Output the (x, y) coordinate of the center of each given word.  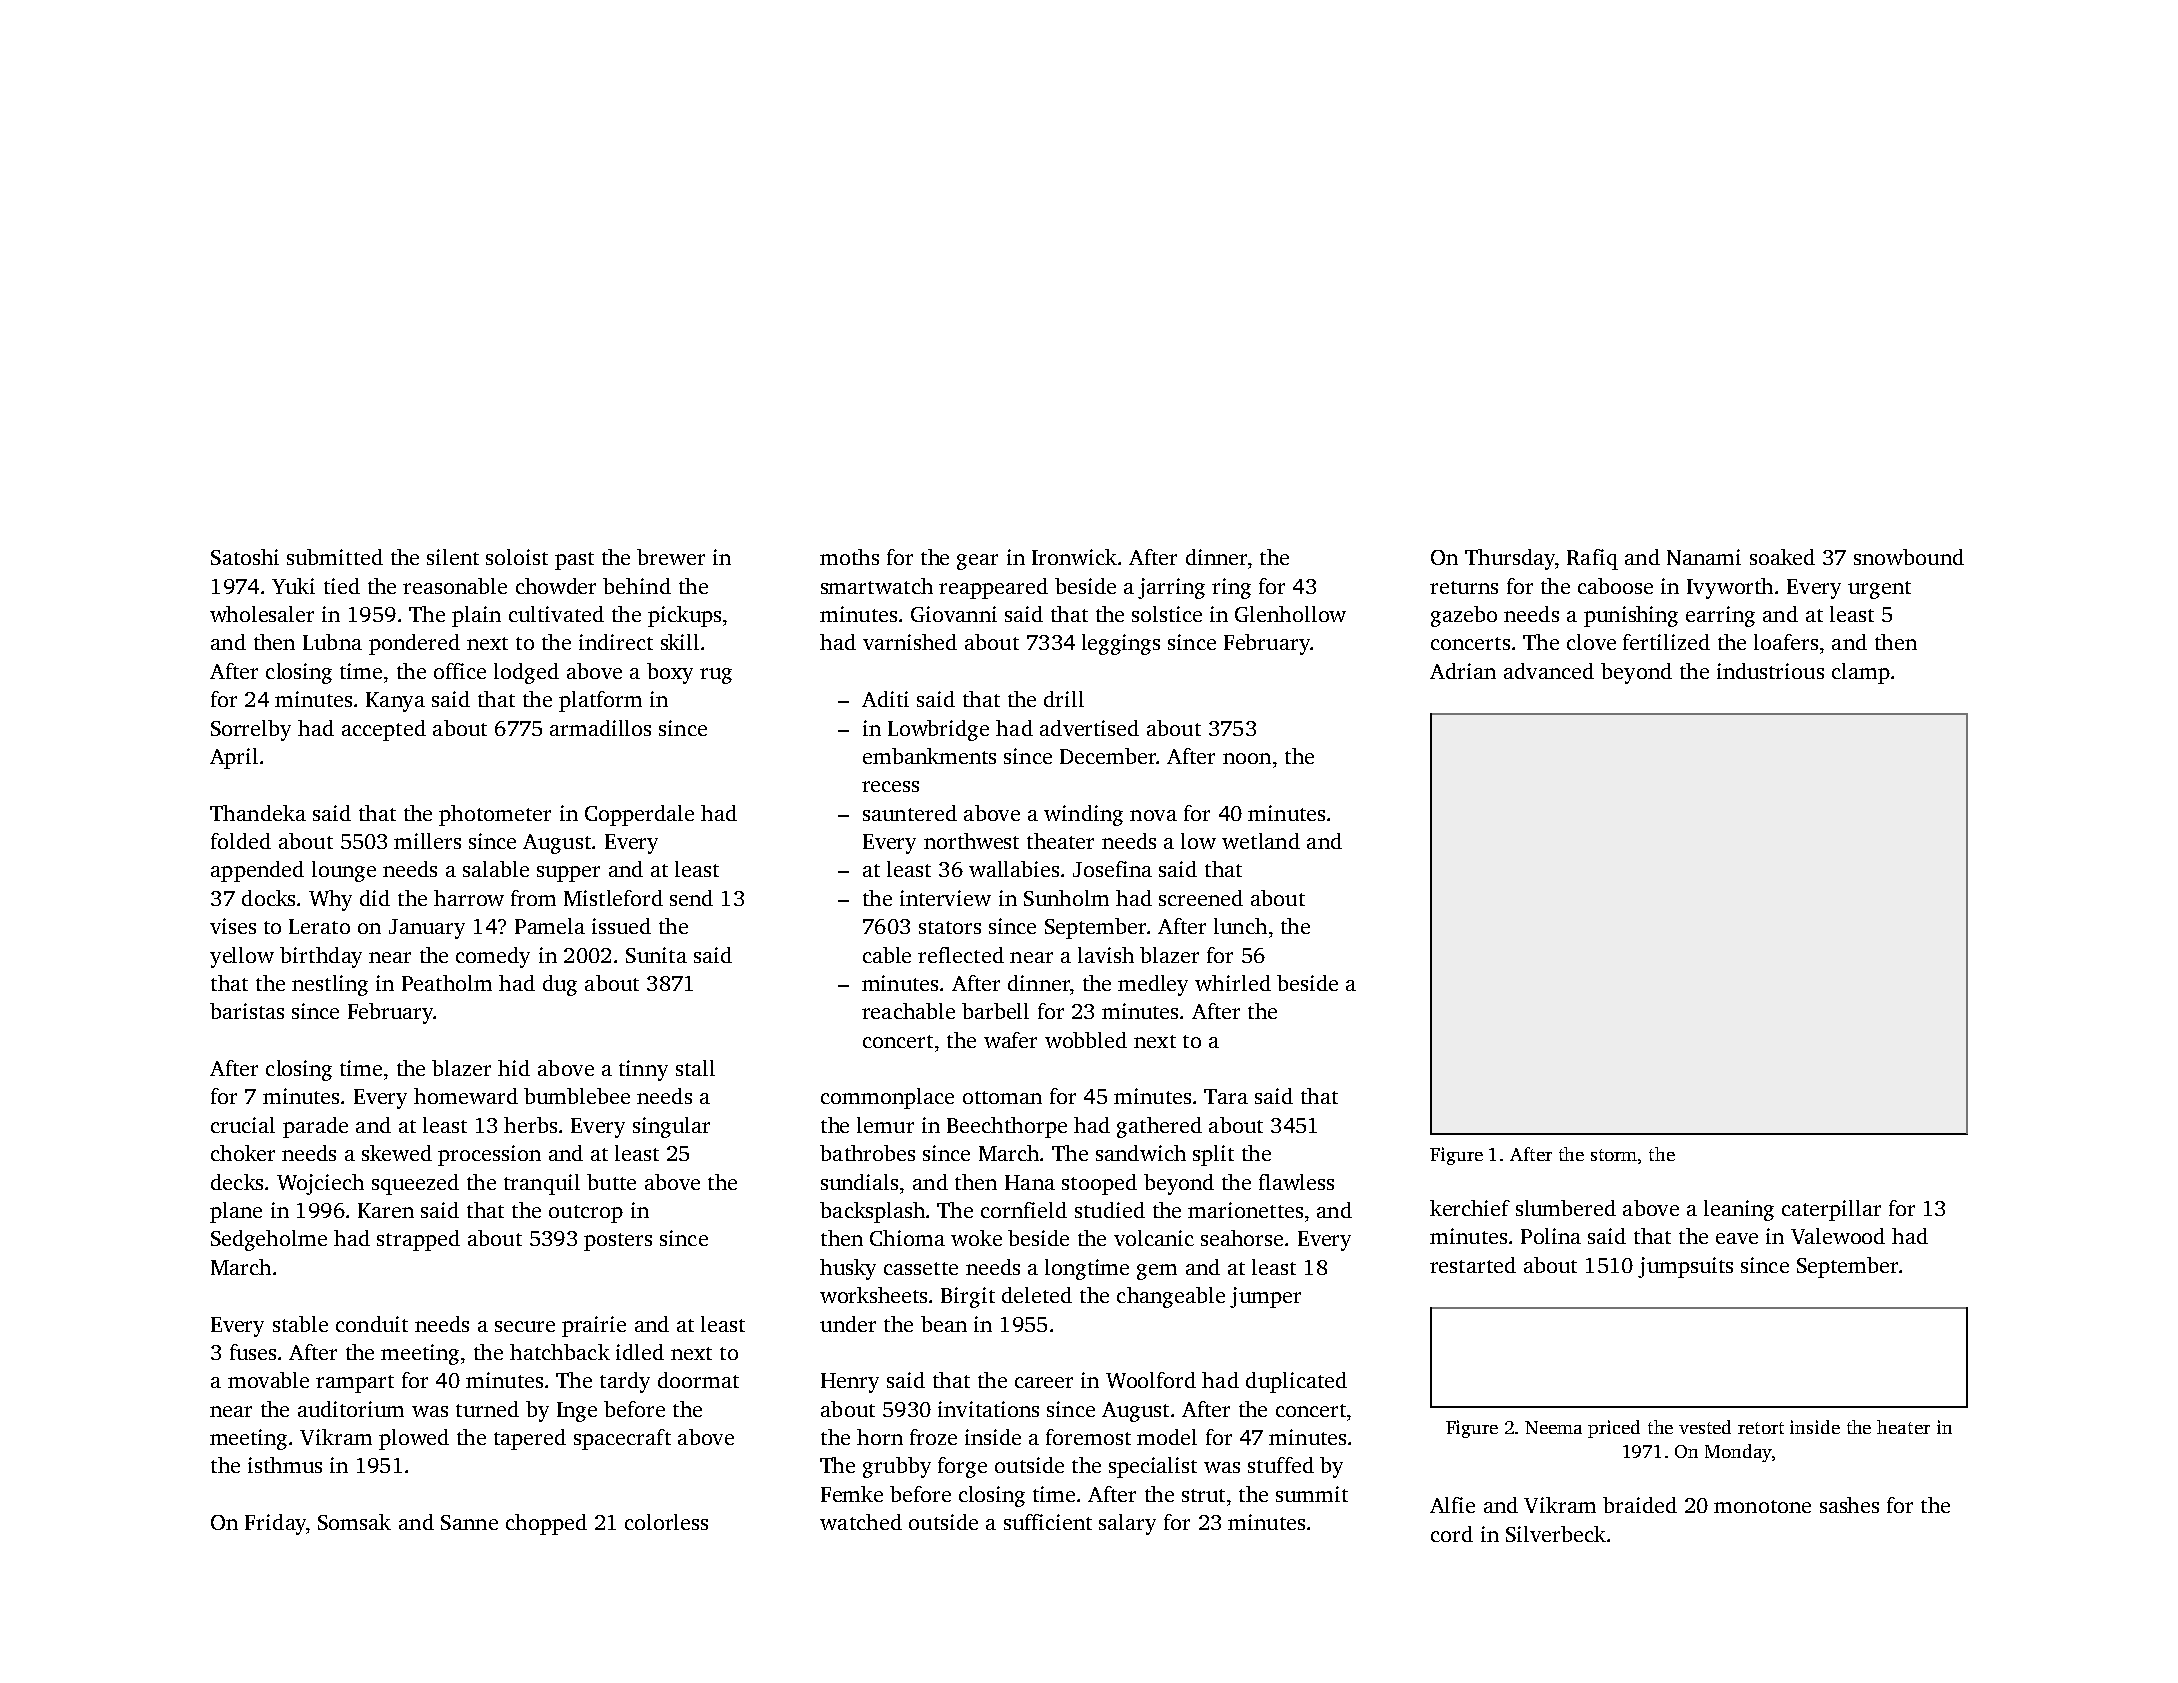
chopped (546, 1524)
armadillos (600, 728)
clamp (1861, 673)
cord (1452, 1534)
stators (950, 927)
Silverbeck (1556, 1534)
